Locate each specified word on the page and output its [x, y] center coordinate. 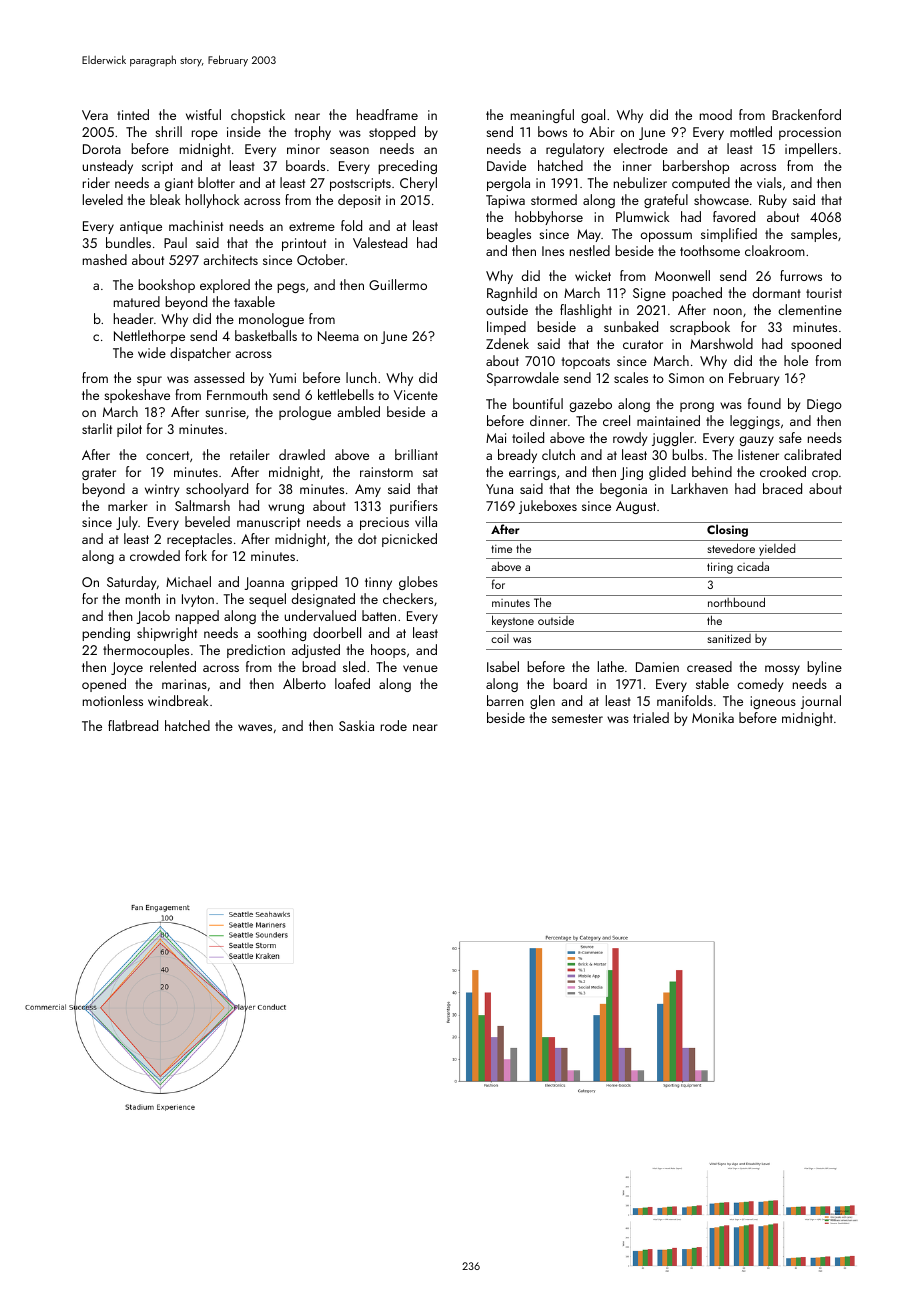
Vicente [416, 395]
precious [384, 523]
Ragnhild [512, 294]
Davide [506, 165]
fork [196, 555]
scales [631, 377]
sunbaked [631, 326]
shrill [168, 131]
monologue [271, 320]
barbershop [696, 167]
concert [167, 455]
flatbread [133, 725]
